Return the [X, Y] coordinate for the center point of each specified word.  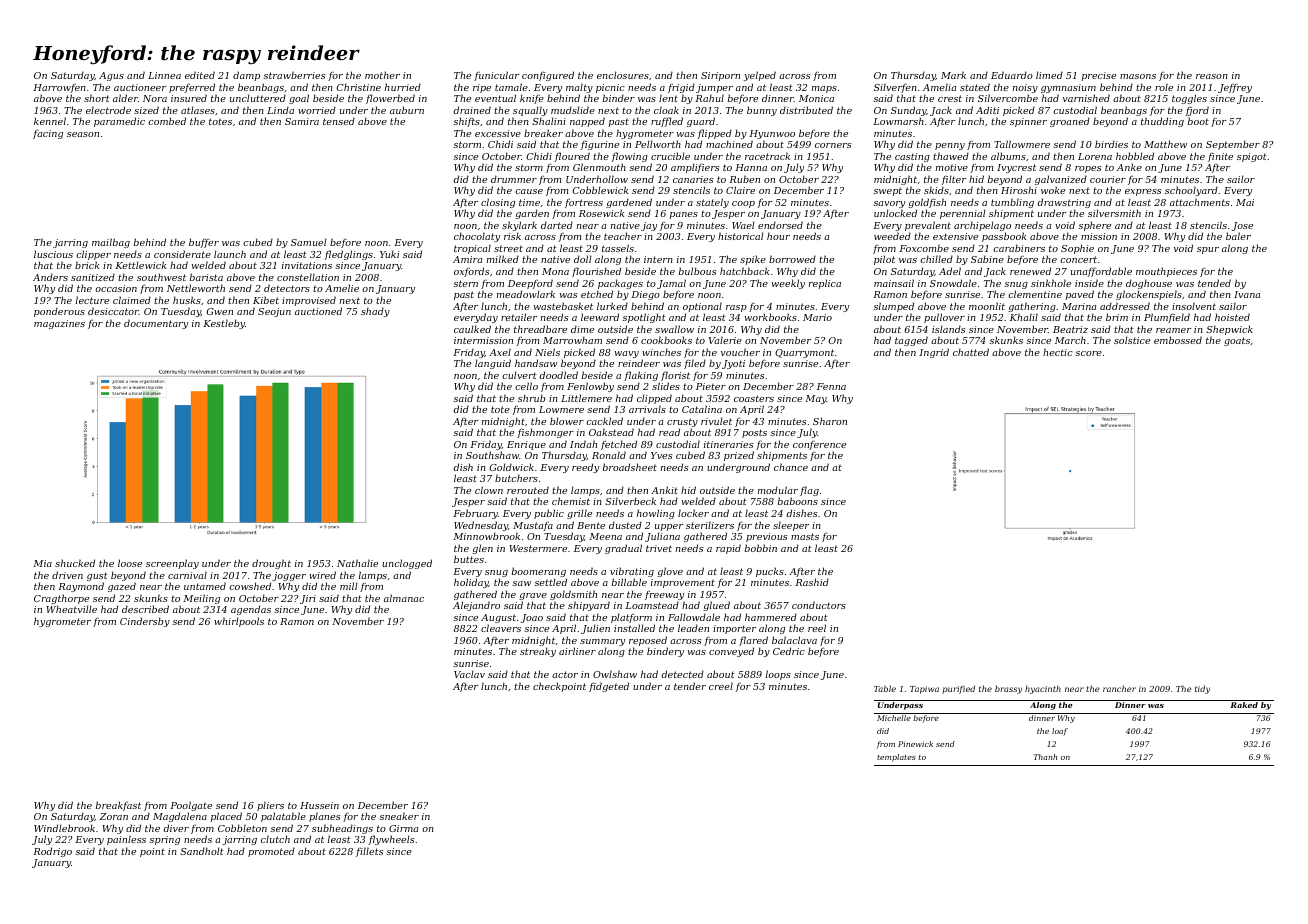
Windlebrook [64, 828]
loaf [1060, 732]
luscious [53, 254]
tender [690, 686]
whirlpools [239, 622]
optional [702, 307]
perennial [963, 214]
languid [493, 364]
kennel [50, 121]
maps [824, 89]
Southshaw [492, 455]
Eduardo [1012, 75]
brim [1117, 317]
